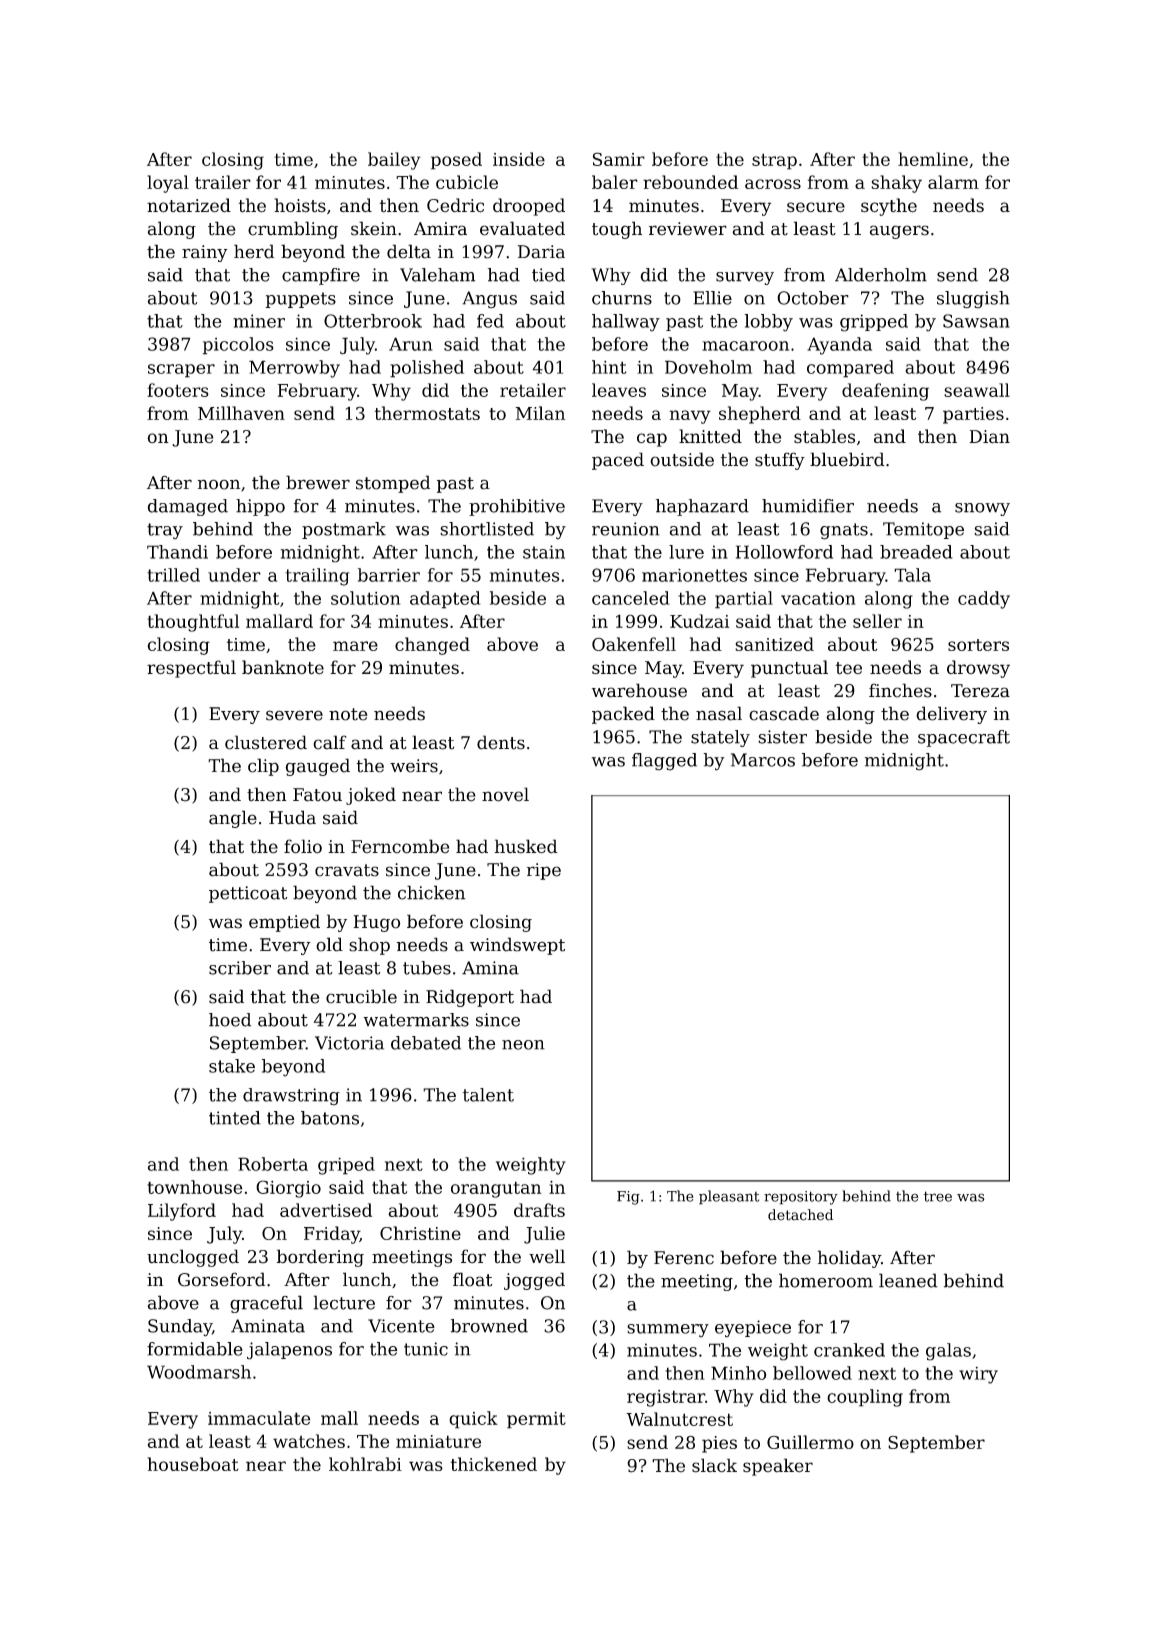 Image resolution: width=1157 pixels, height=1637 pixels. I want to click on warehouse, so click(639, 690).
